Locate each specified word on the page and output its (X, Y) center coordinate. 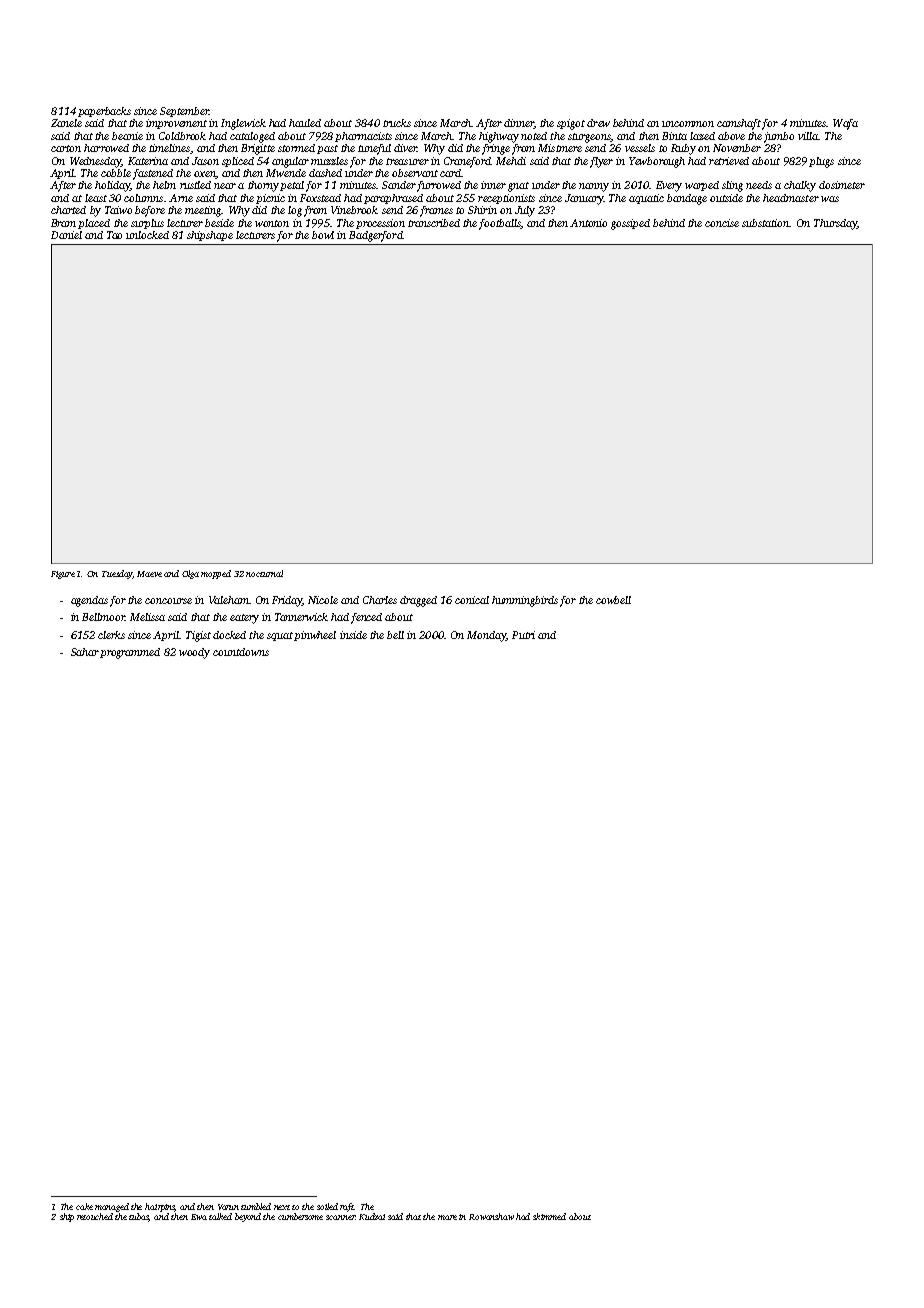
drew (598, 123)
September (184, 112)
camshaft (739, 124)
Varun (228, 1207)
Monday (486, 636)
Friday (287, 601)
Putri (523, 635)
